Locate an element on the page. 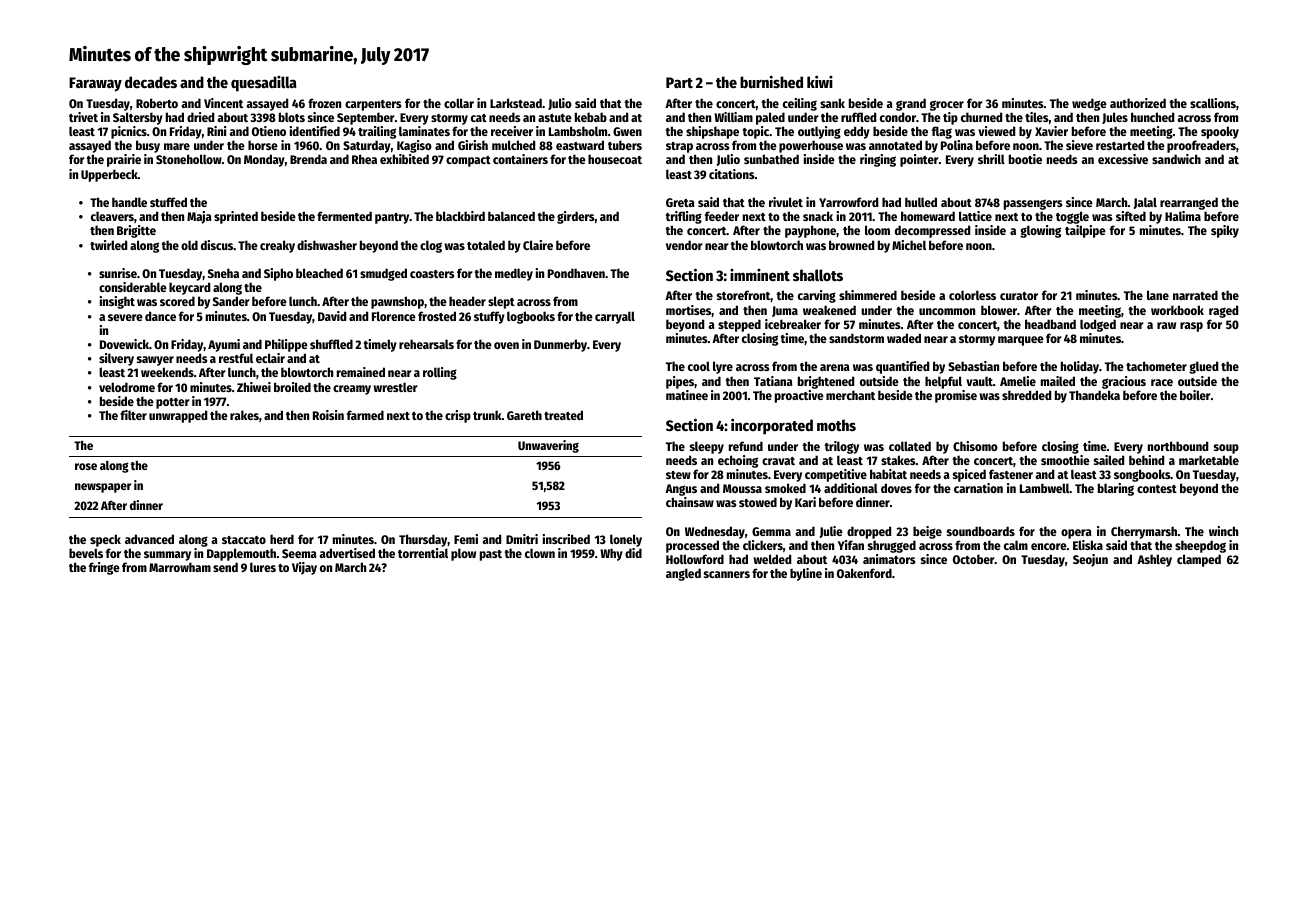  carpenters is located at coordinates (373, 105).
